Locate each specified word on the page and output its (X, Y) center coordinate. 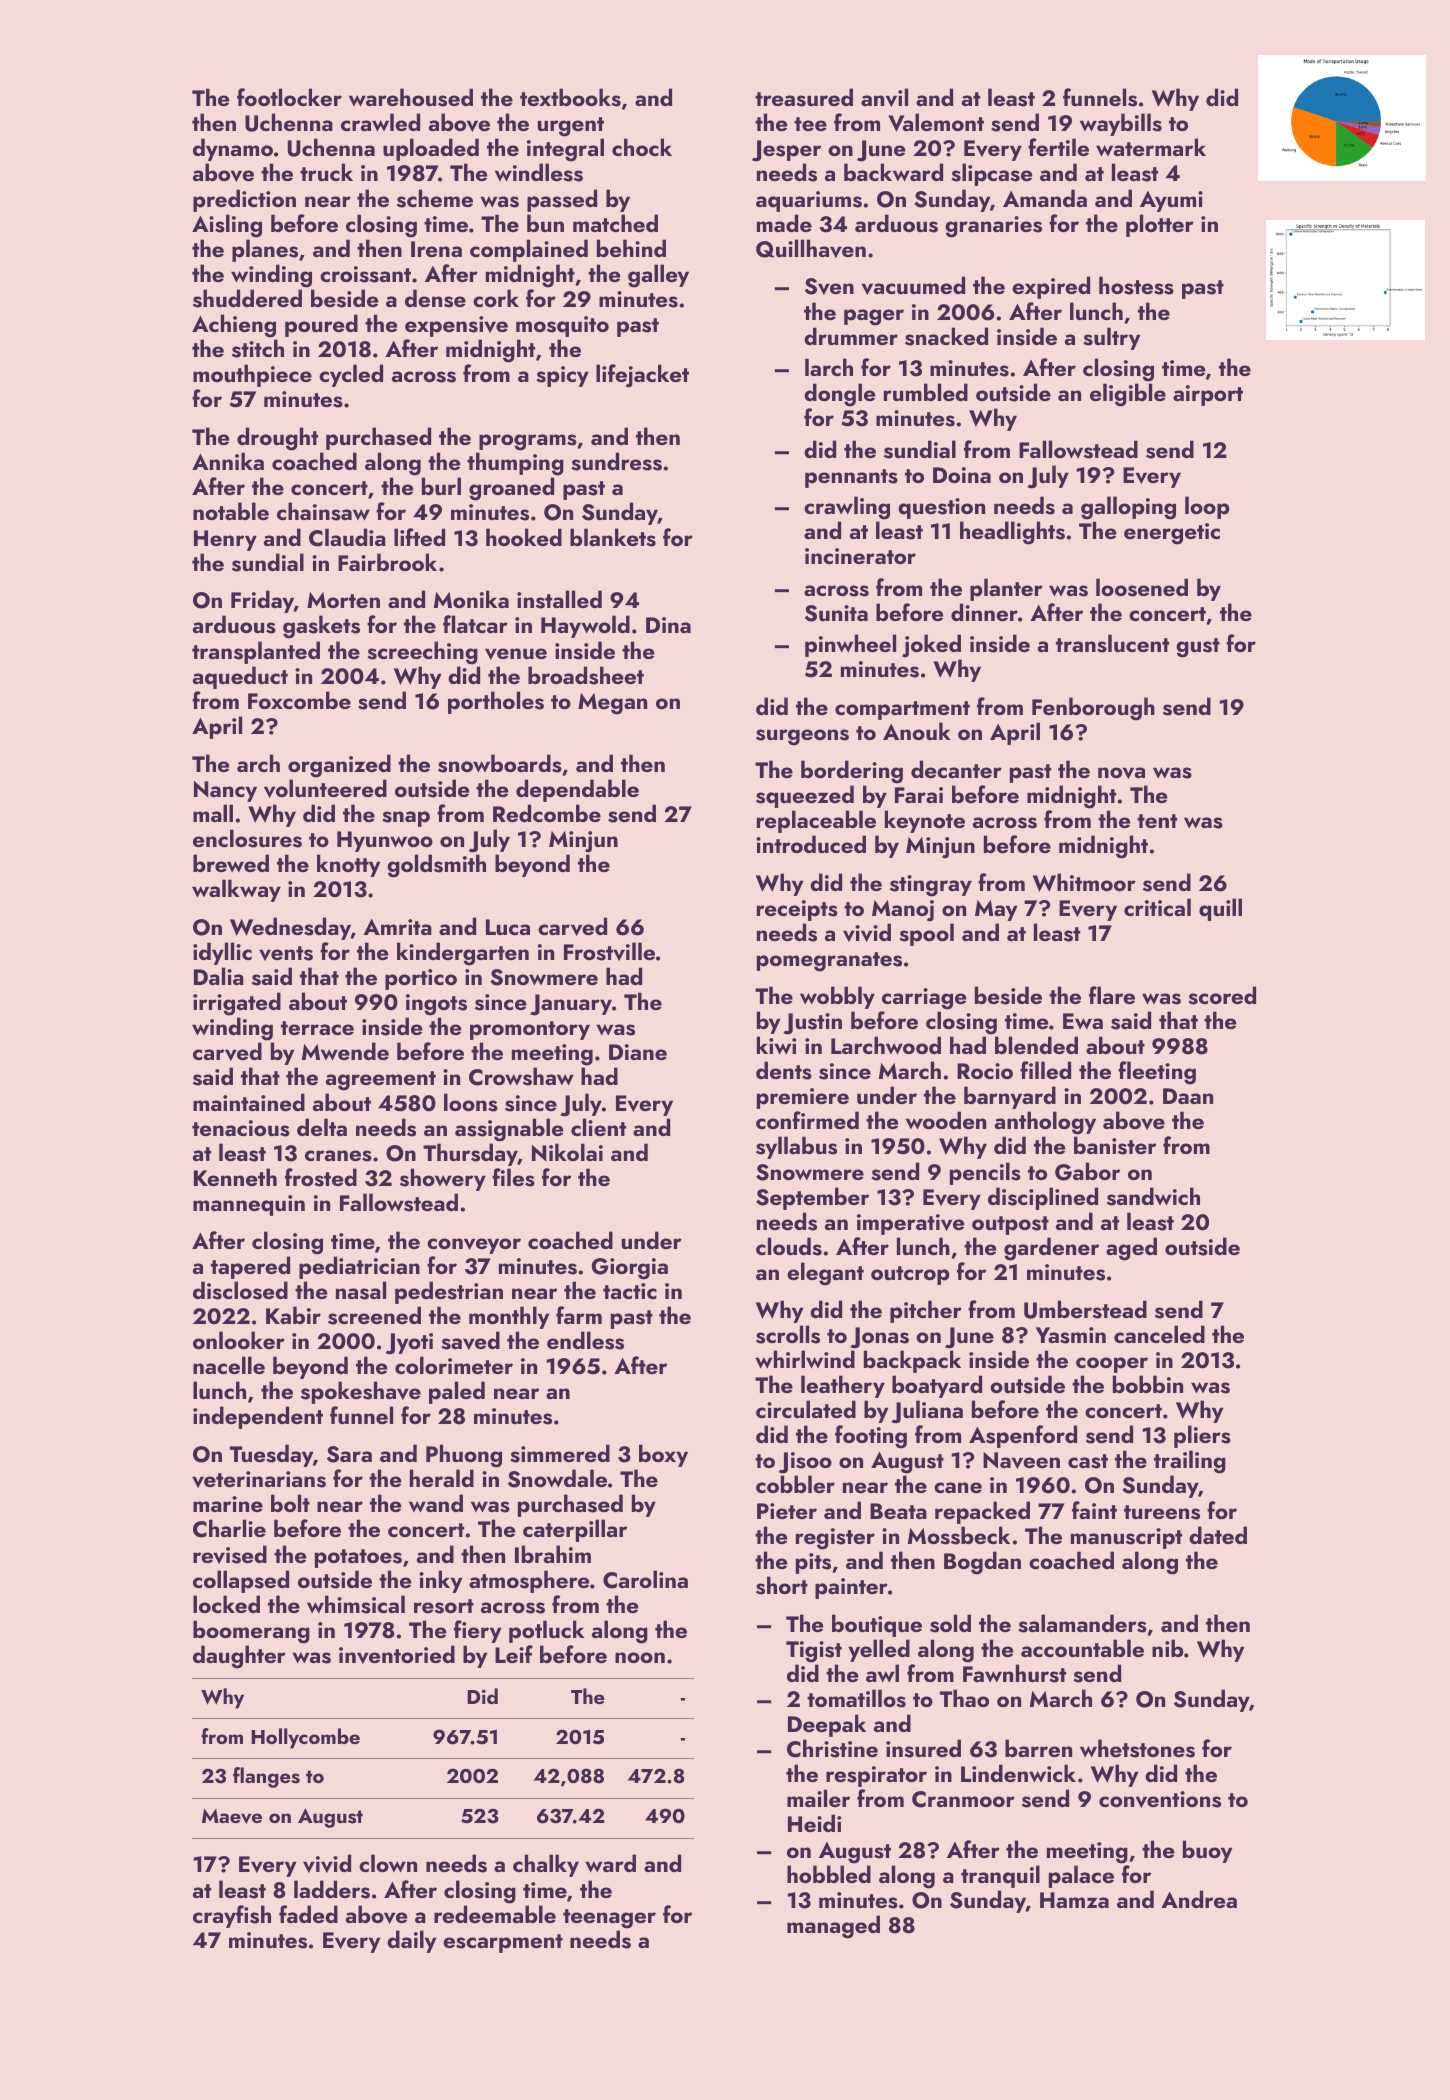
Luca (508, 927)
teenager (609, 1919)
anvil (884, 97)
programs (528, 442)
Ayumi (1171, 201)
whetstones (1137, 1748)
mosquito (562, 326)
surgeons (802, 737)
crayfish (232, 1916)
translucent (1112, 643)
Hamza (1074, 1900)
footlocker (289, 97)
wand (436, 1503)
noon (640, 1657)
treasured (804, 97)
